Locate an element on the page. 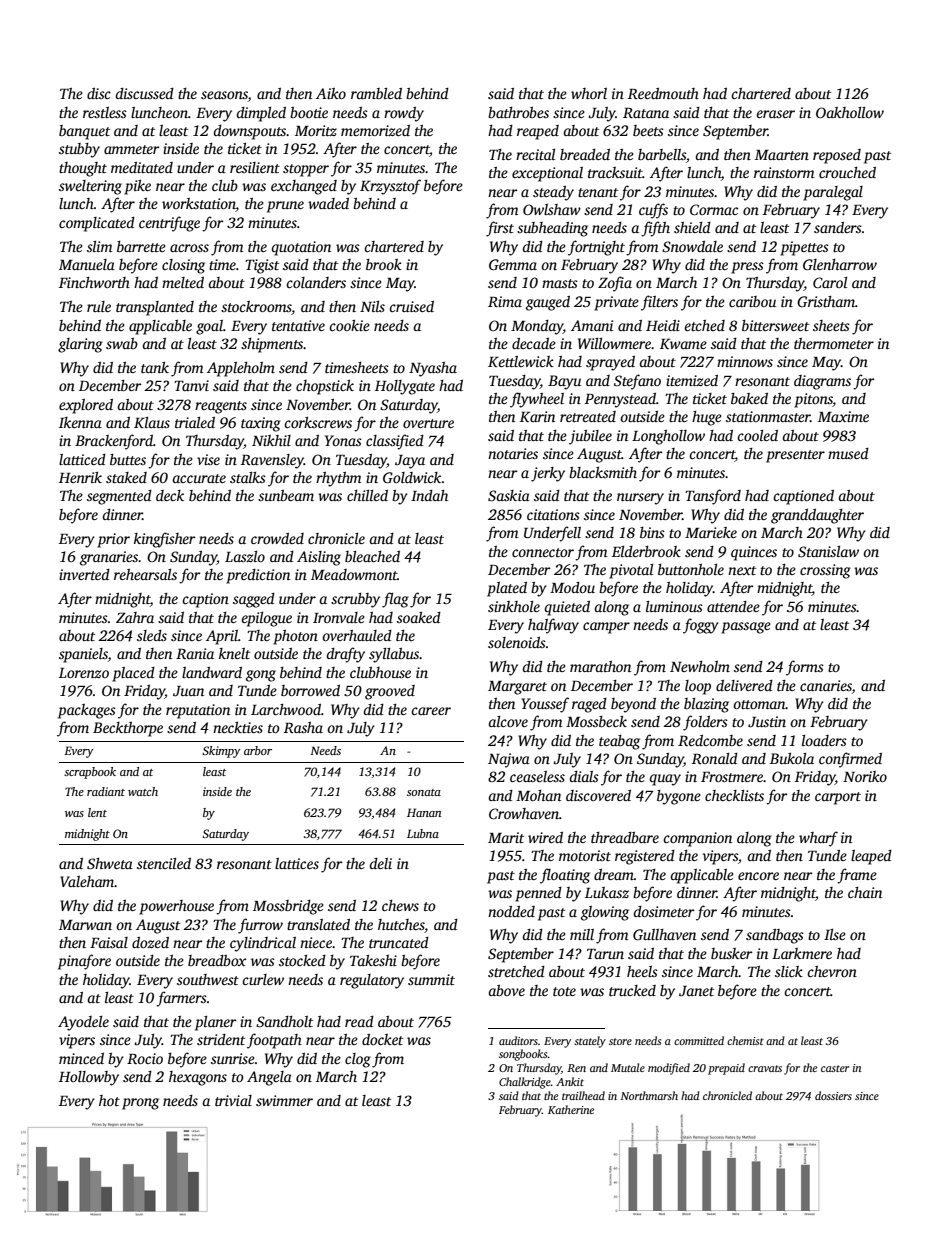 The height and width of the image is (1233, 952). Hanan is located at coordinates (424, 812).
